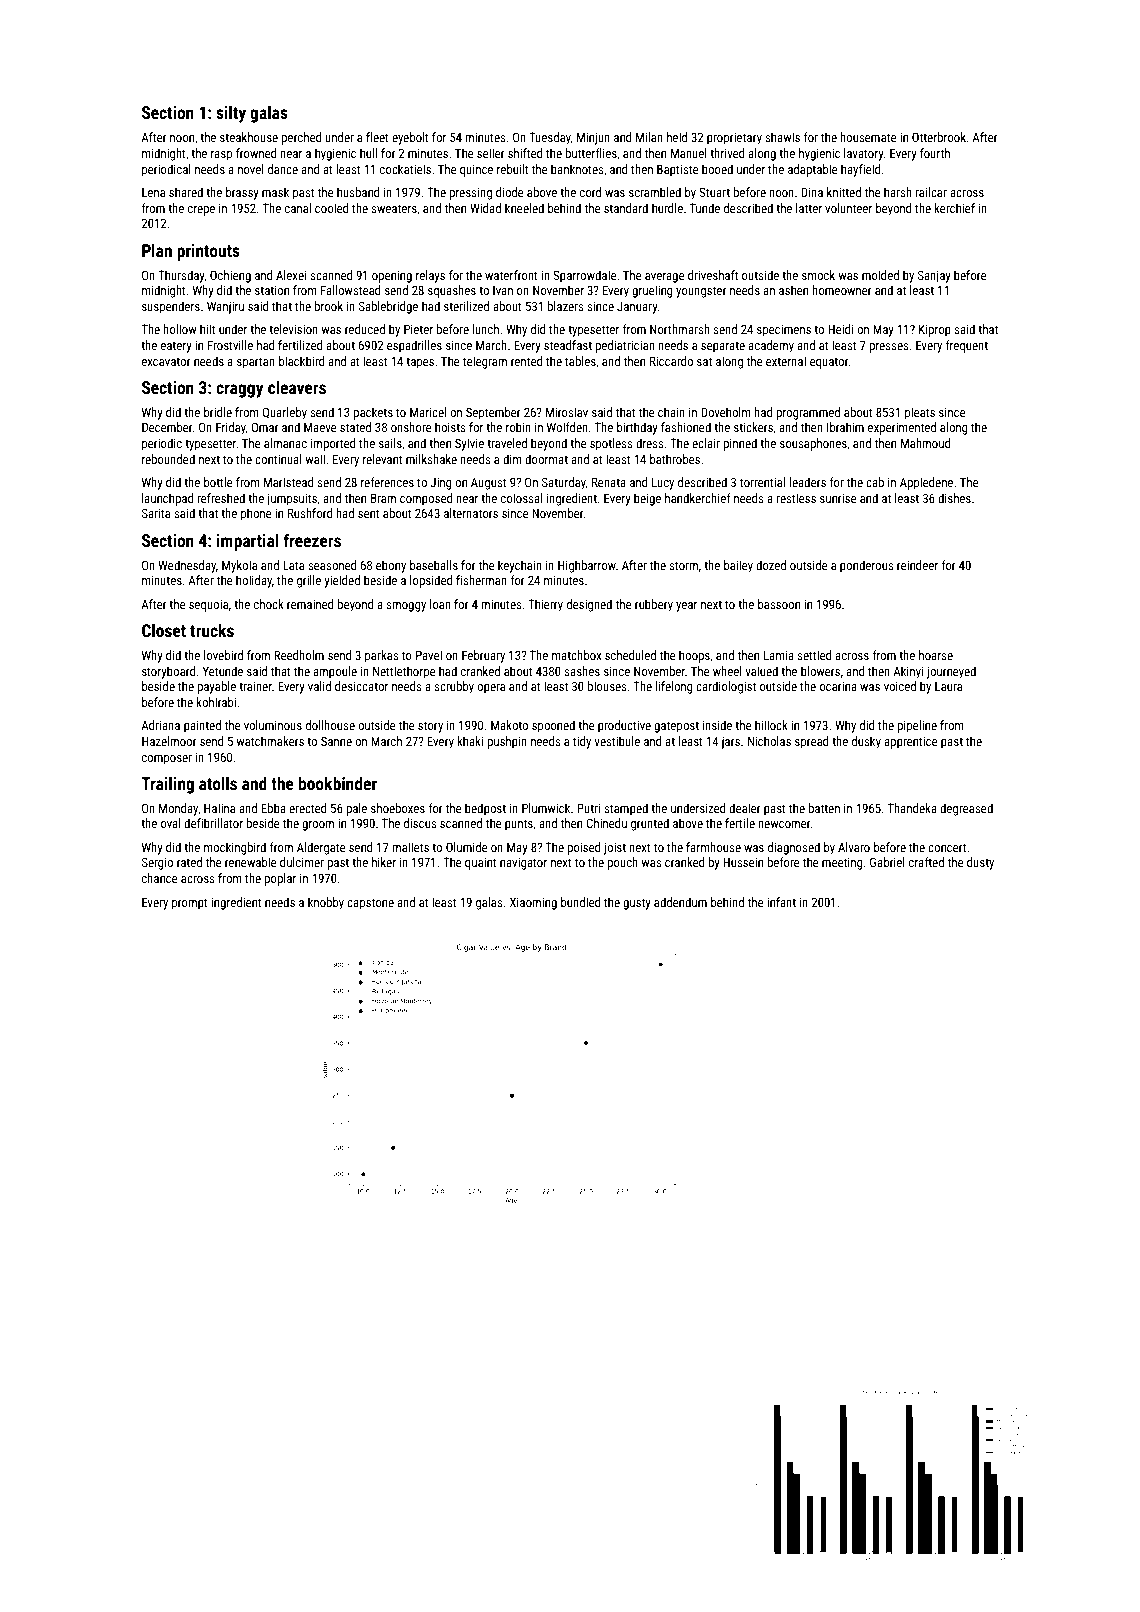 This screenshot has height=1612, width=1140. Describe the element at coordinates (231, 114) in the screenshot. I see `silty` at that location.
